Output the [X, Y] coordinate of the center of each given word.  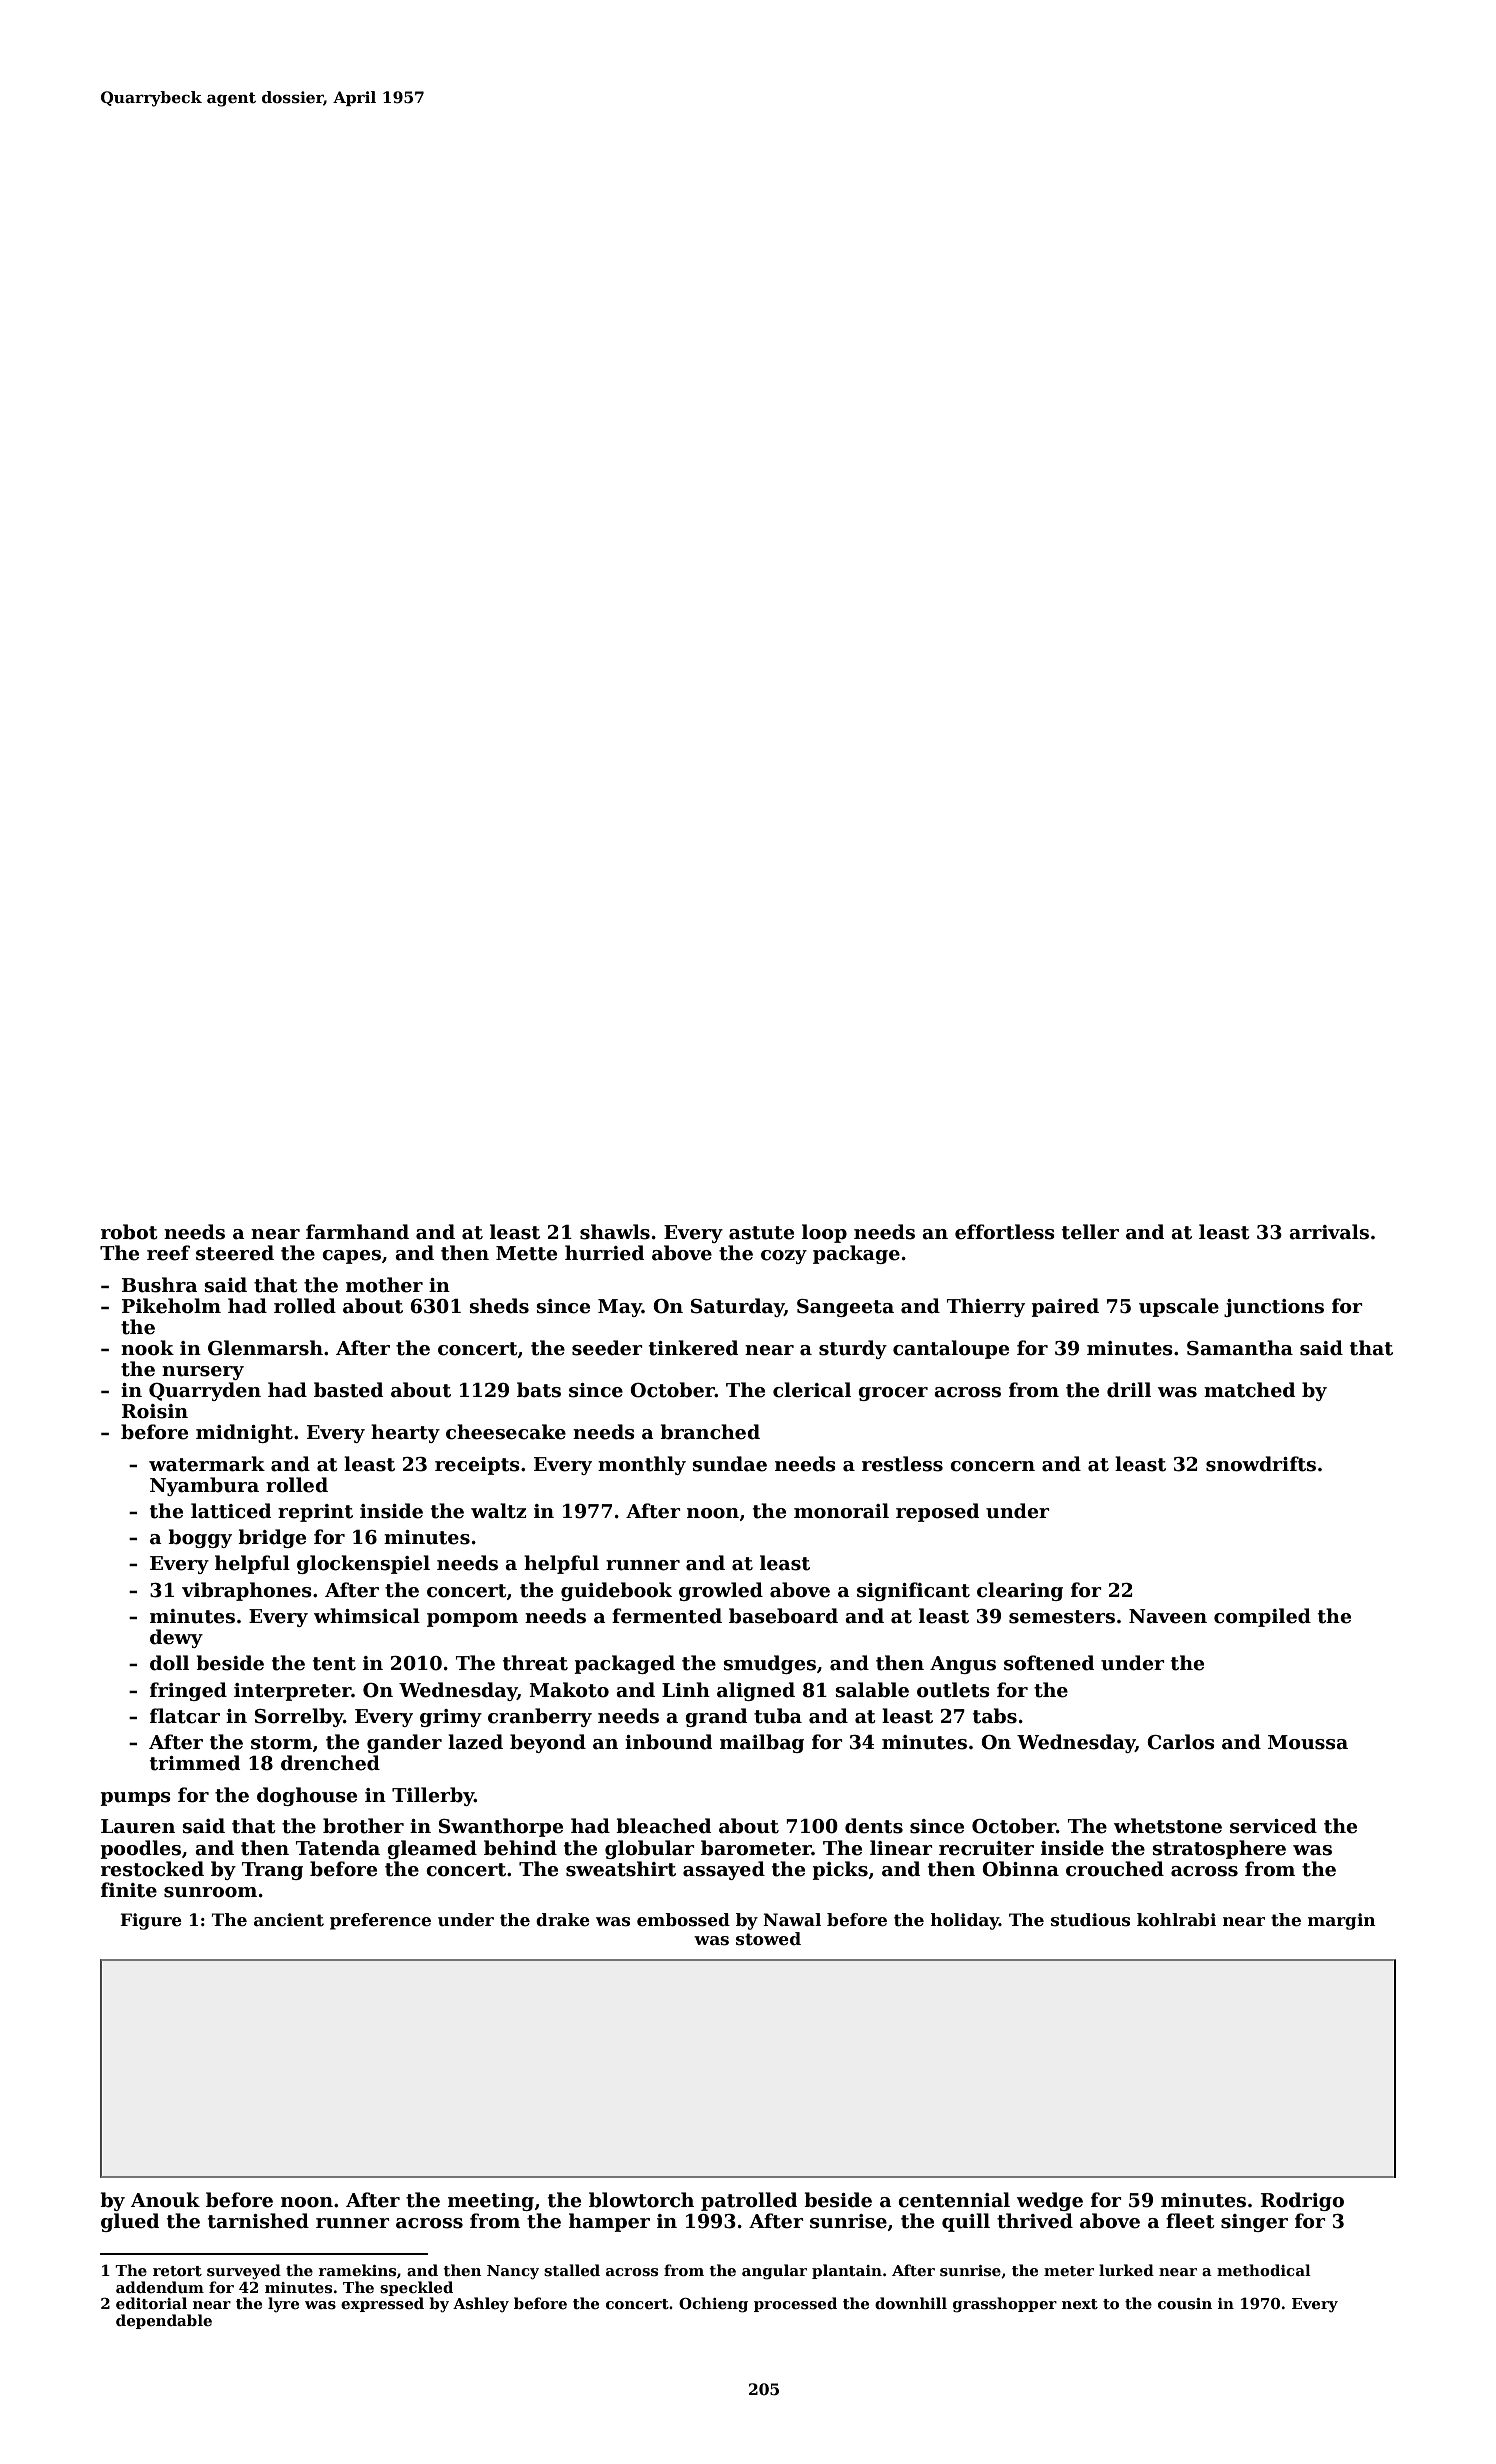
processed [795, 2304]
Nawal [792, 1920]
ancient [289, 1920]
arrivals [1329, 1232]
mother [384, 1285]
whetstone [1168, 1826]
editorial [151, 2303]
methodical [1264, 2270]
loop [824, 1233]
